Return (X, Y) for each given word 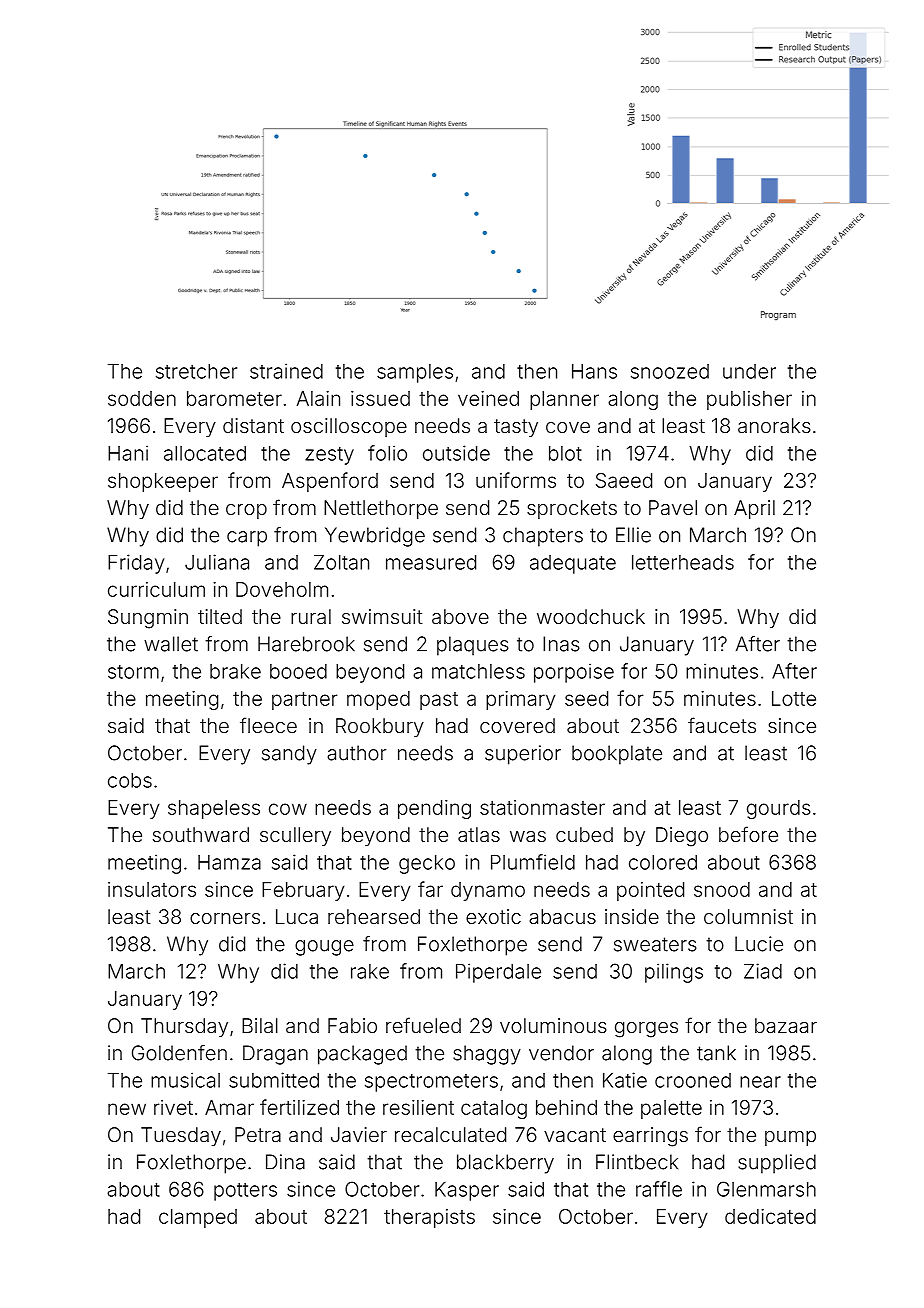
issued (380, 398)
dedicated (770, 1216)
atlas (479, 834)
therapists (429, 1218)
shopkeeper (163, 482)
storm (133, 672)
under (749, 371)
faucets (722, 725)
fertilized (299, 1107)
